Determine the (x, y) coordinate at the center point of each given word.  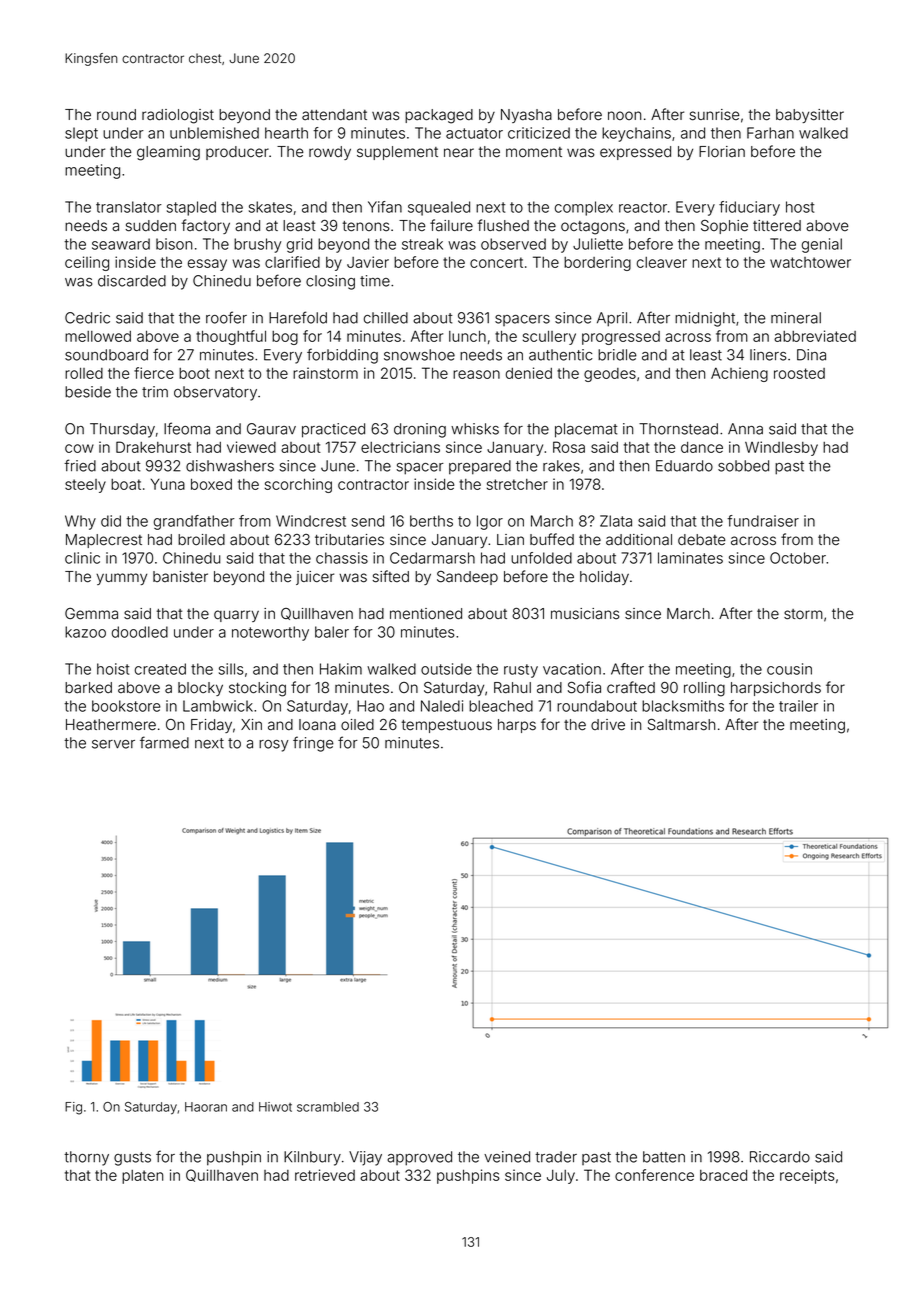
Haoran (206, 1107)
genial (822, 245)
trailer (798, 706)
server (113, 744)
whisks (475, 429)
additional (639, 539)
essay (207, 265)
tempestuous (447, 726)
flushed (503, 225)
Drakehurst (153, 447)
